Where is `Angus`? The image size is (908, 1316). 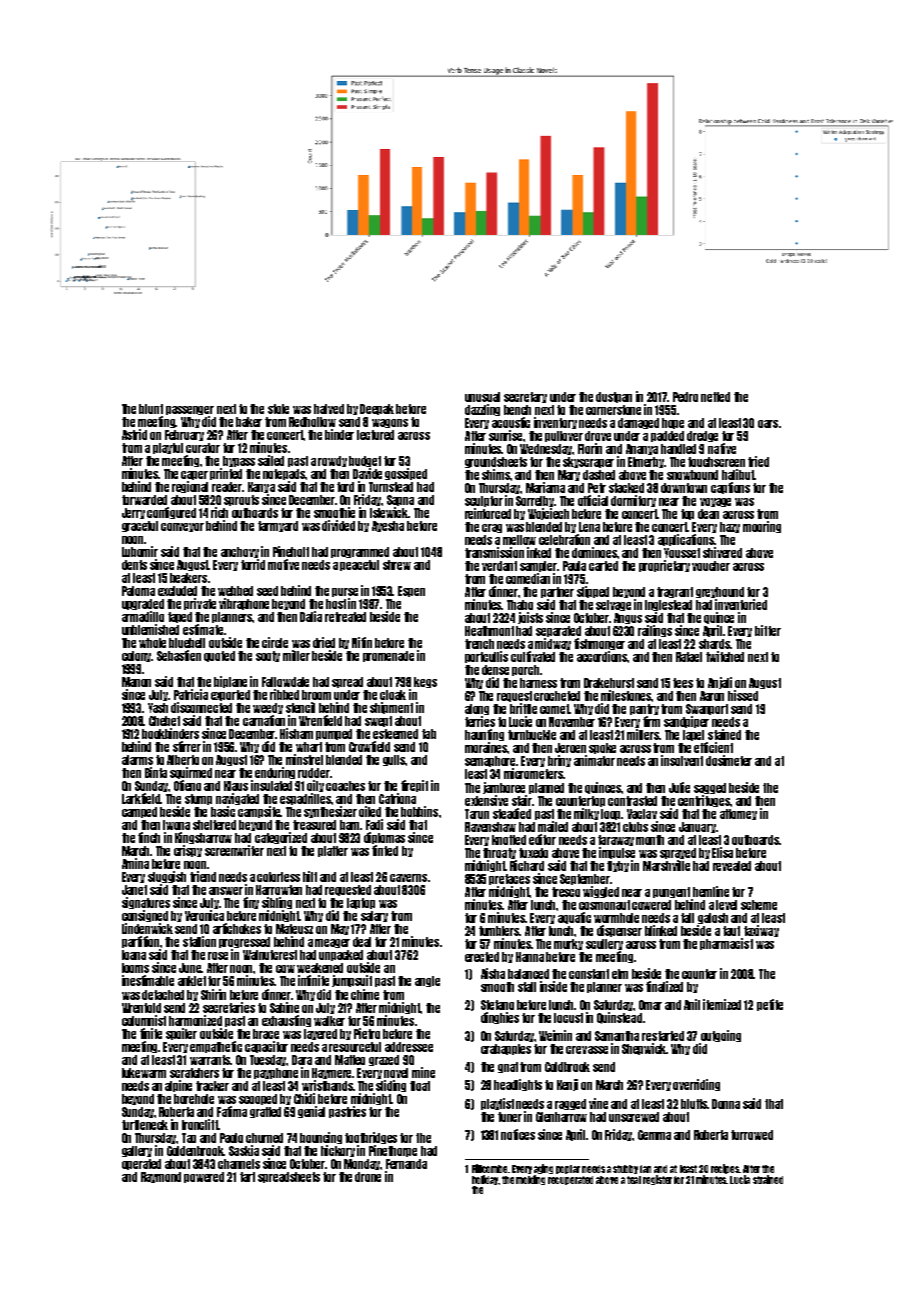 Angus is located at coordinates (628, 618).
